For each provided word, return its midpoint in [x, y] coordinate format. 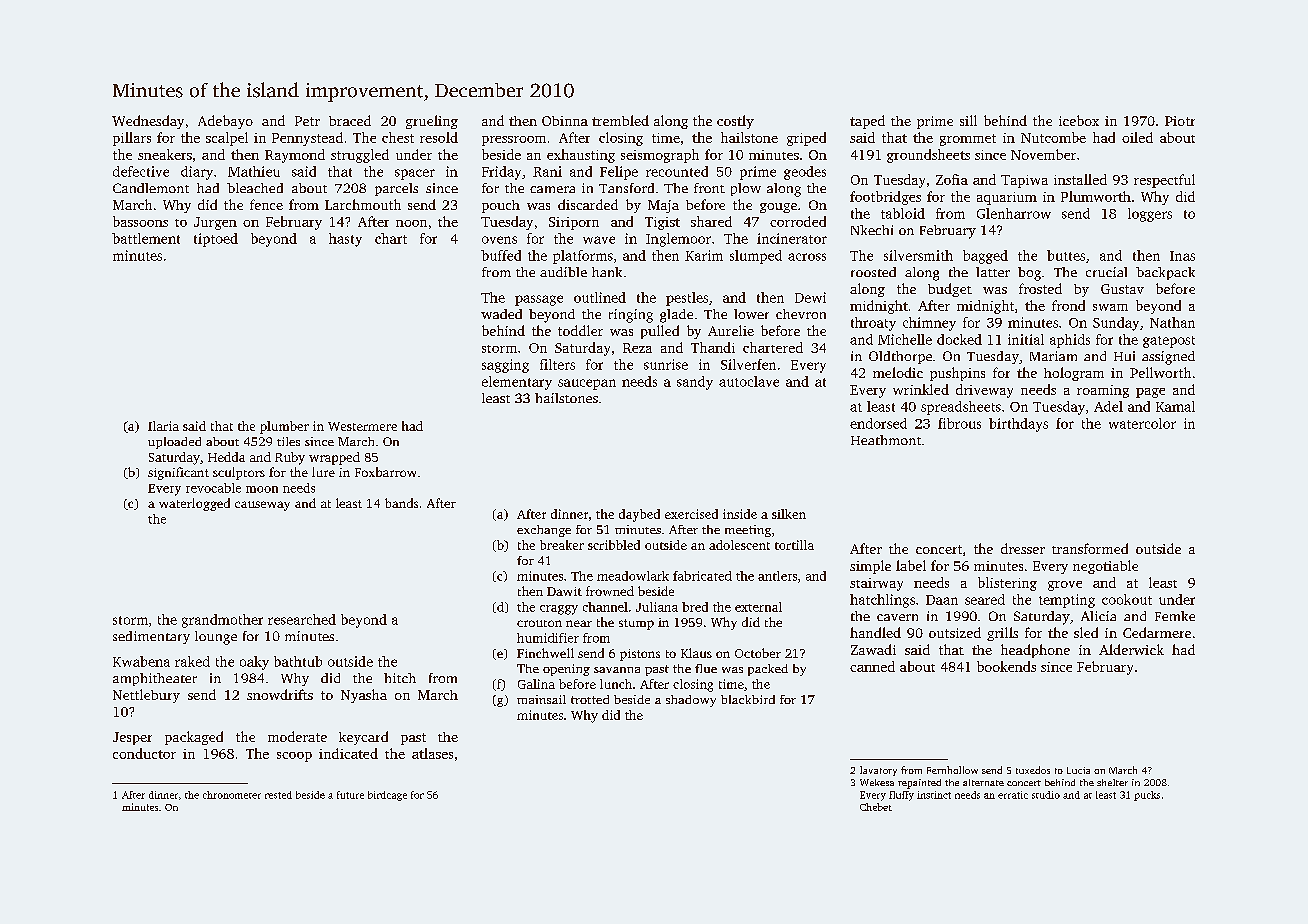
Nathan [1172, 322]
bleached [255, 188]
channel [605, 607]
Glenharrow [1014, 213]
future [350, 795]
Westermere [362, 426]
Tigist [662, 223]
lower [751, 314]
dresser [1023, 548]
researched [302, 619]
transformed [1090, 548]
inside [740, 514]
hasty [345, 240]
